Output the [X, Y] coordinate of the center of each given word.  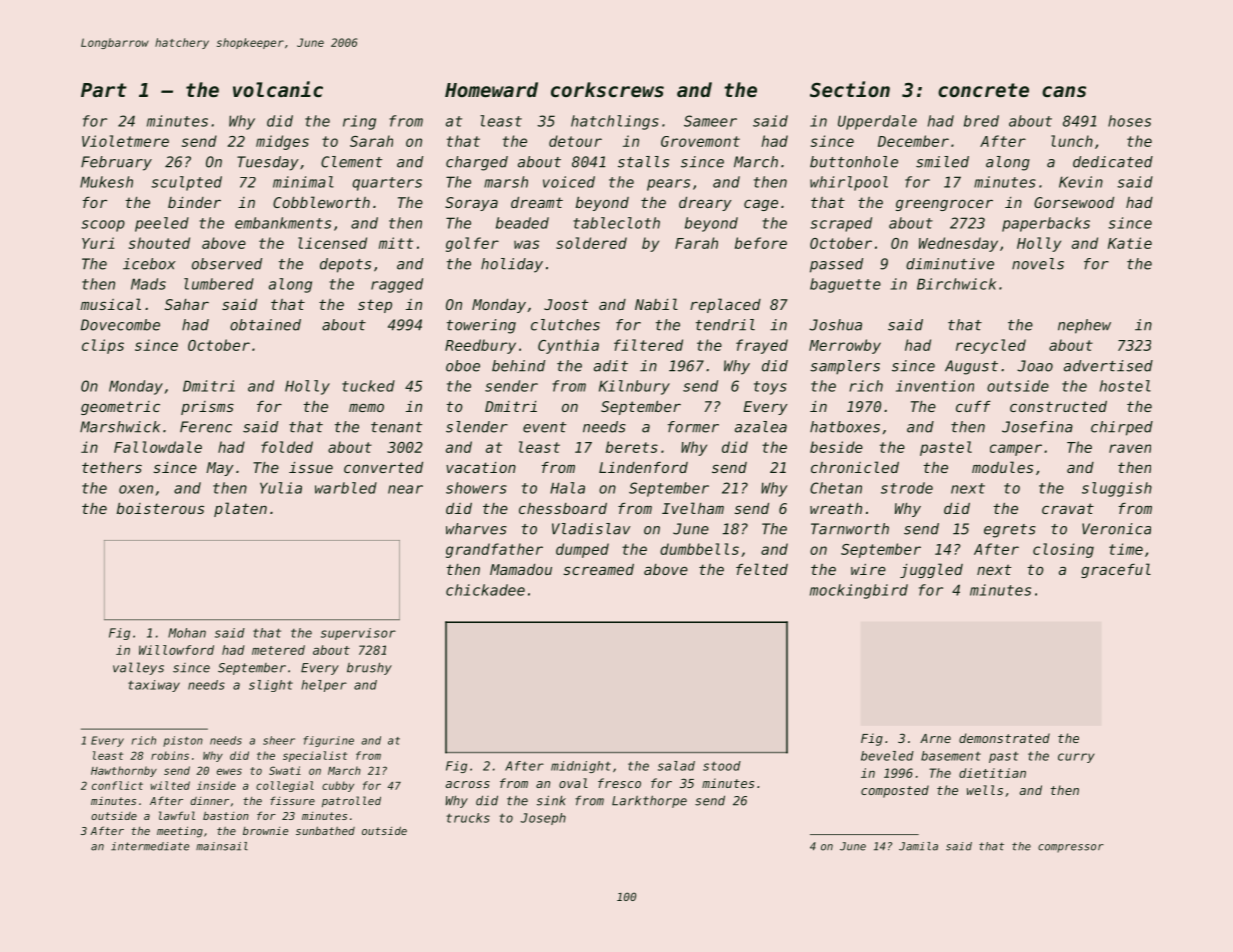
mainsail [222, 846]
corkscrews [607, 90]
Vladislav [591, 529]
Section [850, 89]
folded [287, 447]
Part [104, 90]
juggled [931, 570]
